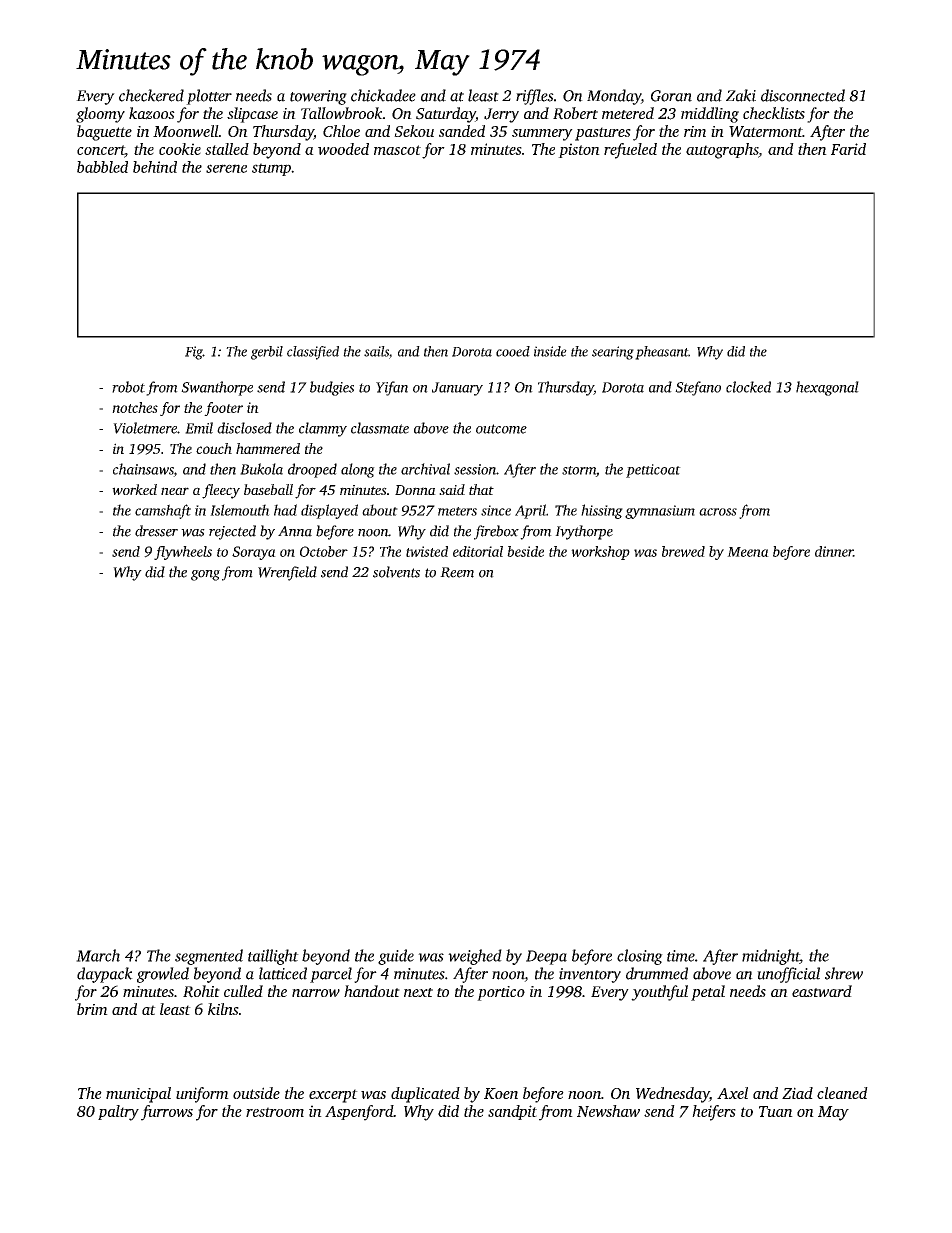 The image size is (952, 1233). I want to click on gong, so click(205, 575).
